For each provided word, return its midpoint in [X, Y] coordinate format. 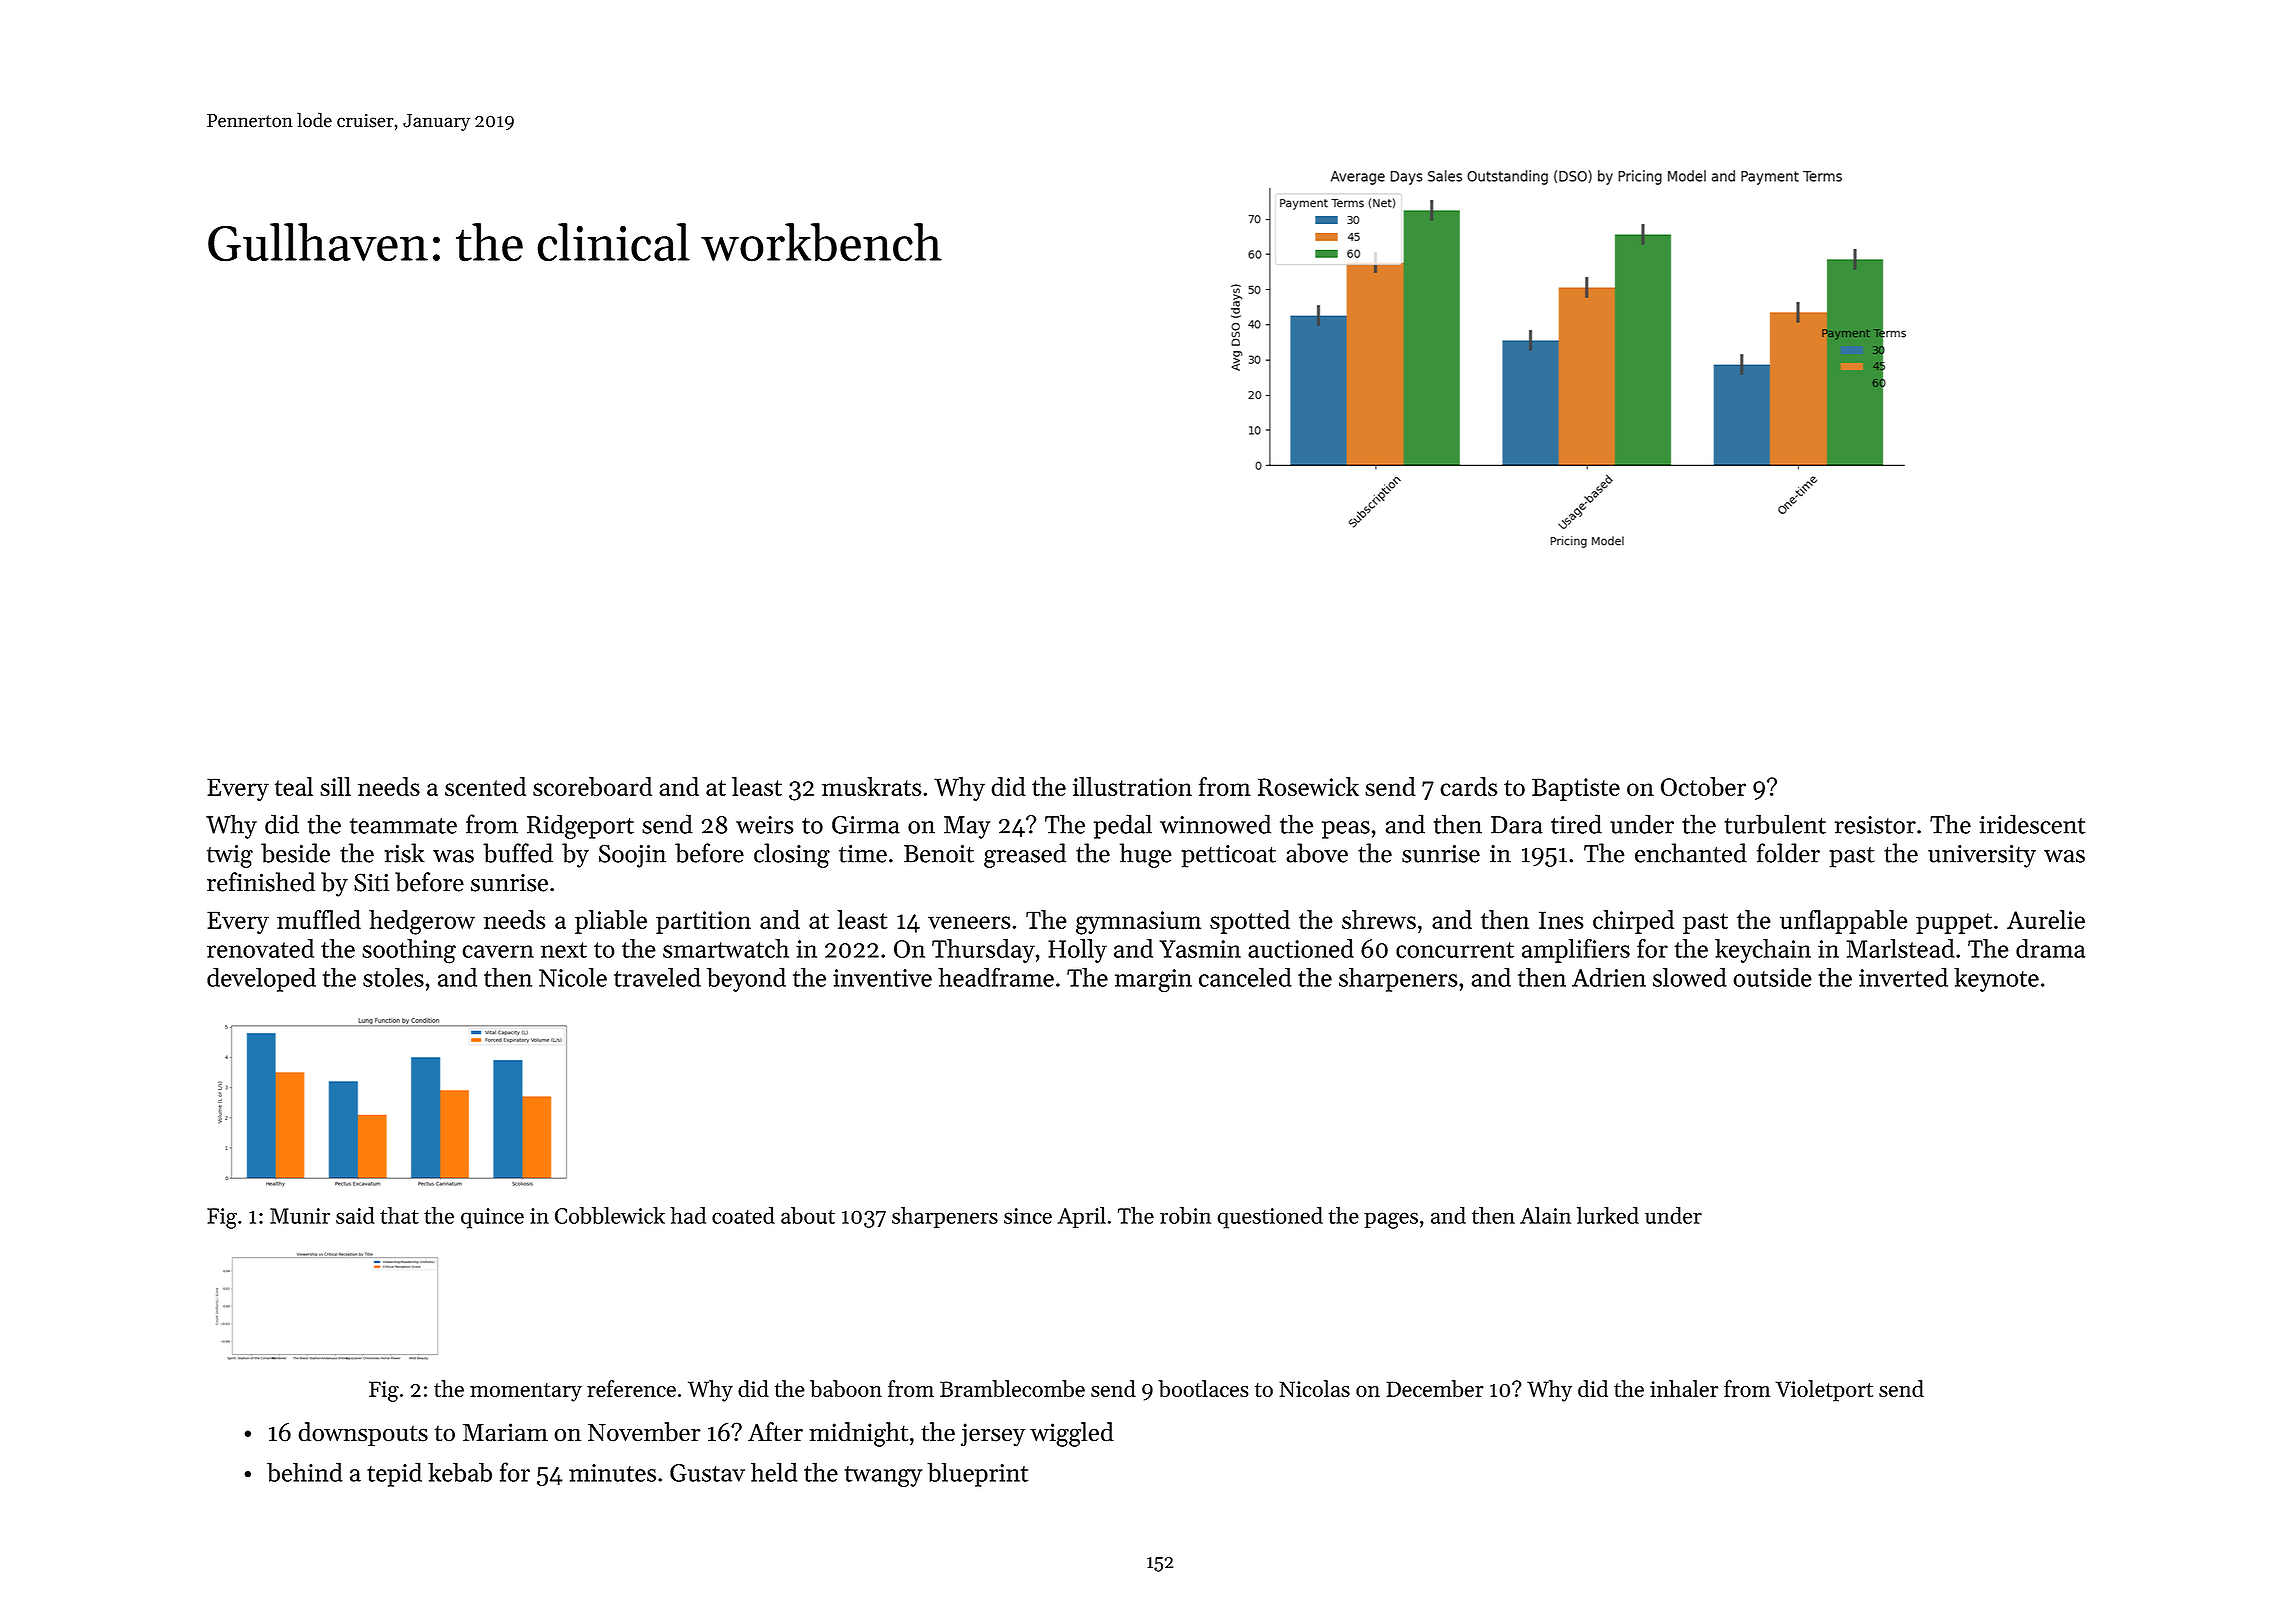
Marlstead [1900, 948]
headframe [996, 977]
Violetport [1824, 1391]
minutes [612, 1473]
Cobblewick [610, 1215]
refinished [261, 882]
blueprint [978, 1474]
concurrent [1455, 950]
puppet [1954, 923]
